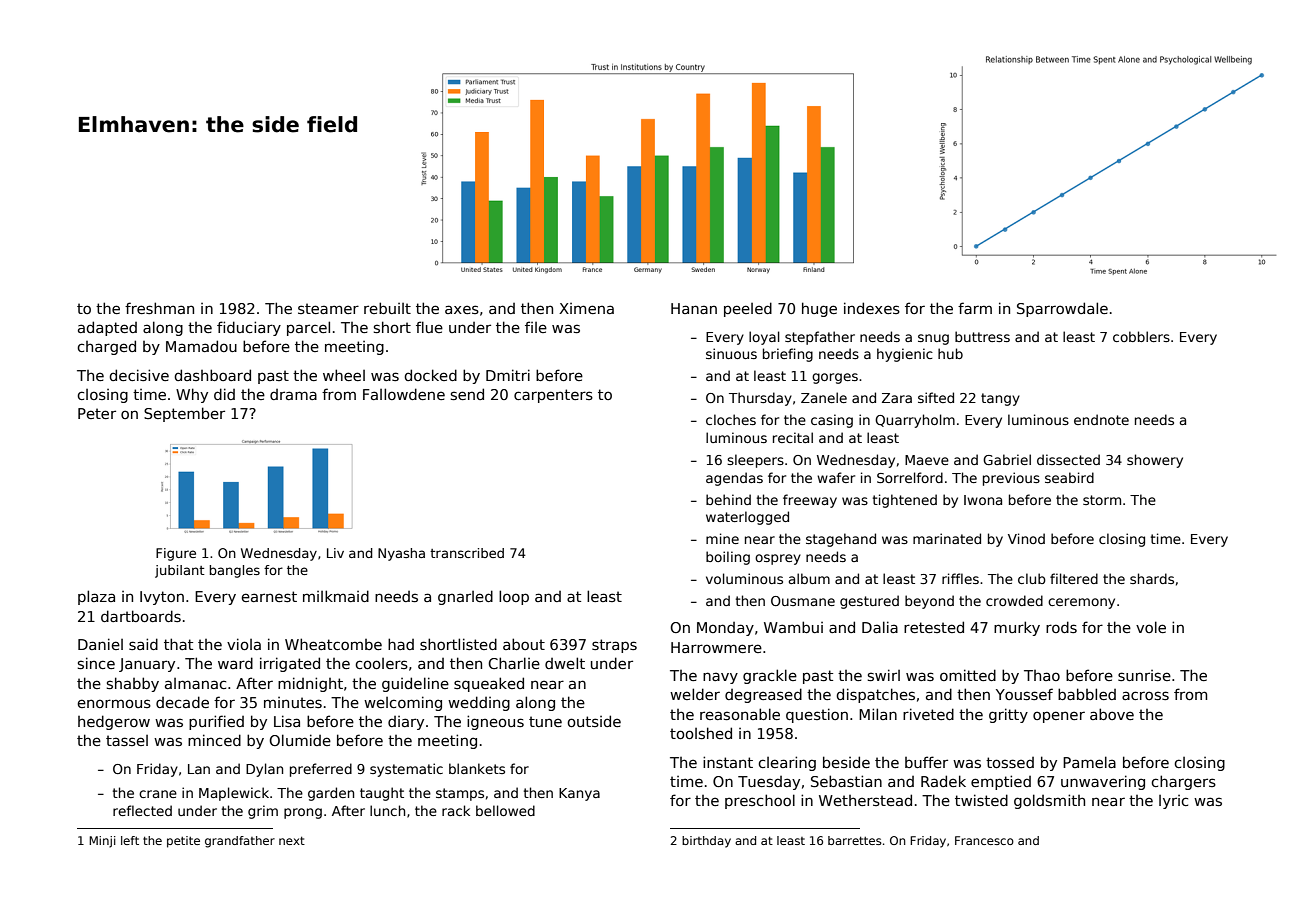 The image size is (1308, 924). Describe the element at coordinates (810, 501) in the image. I see `freeway` at that location.
